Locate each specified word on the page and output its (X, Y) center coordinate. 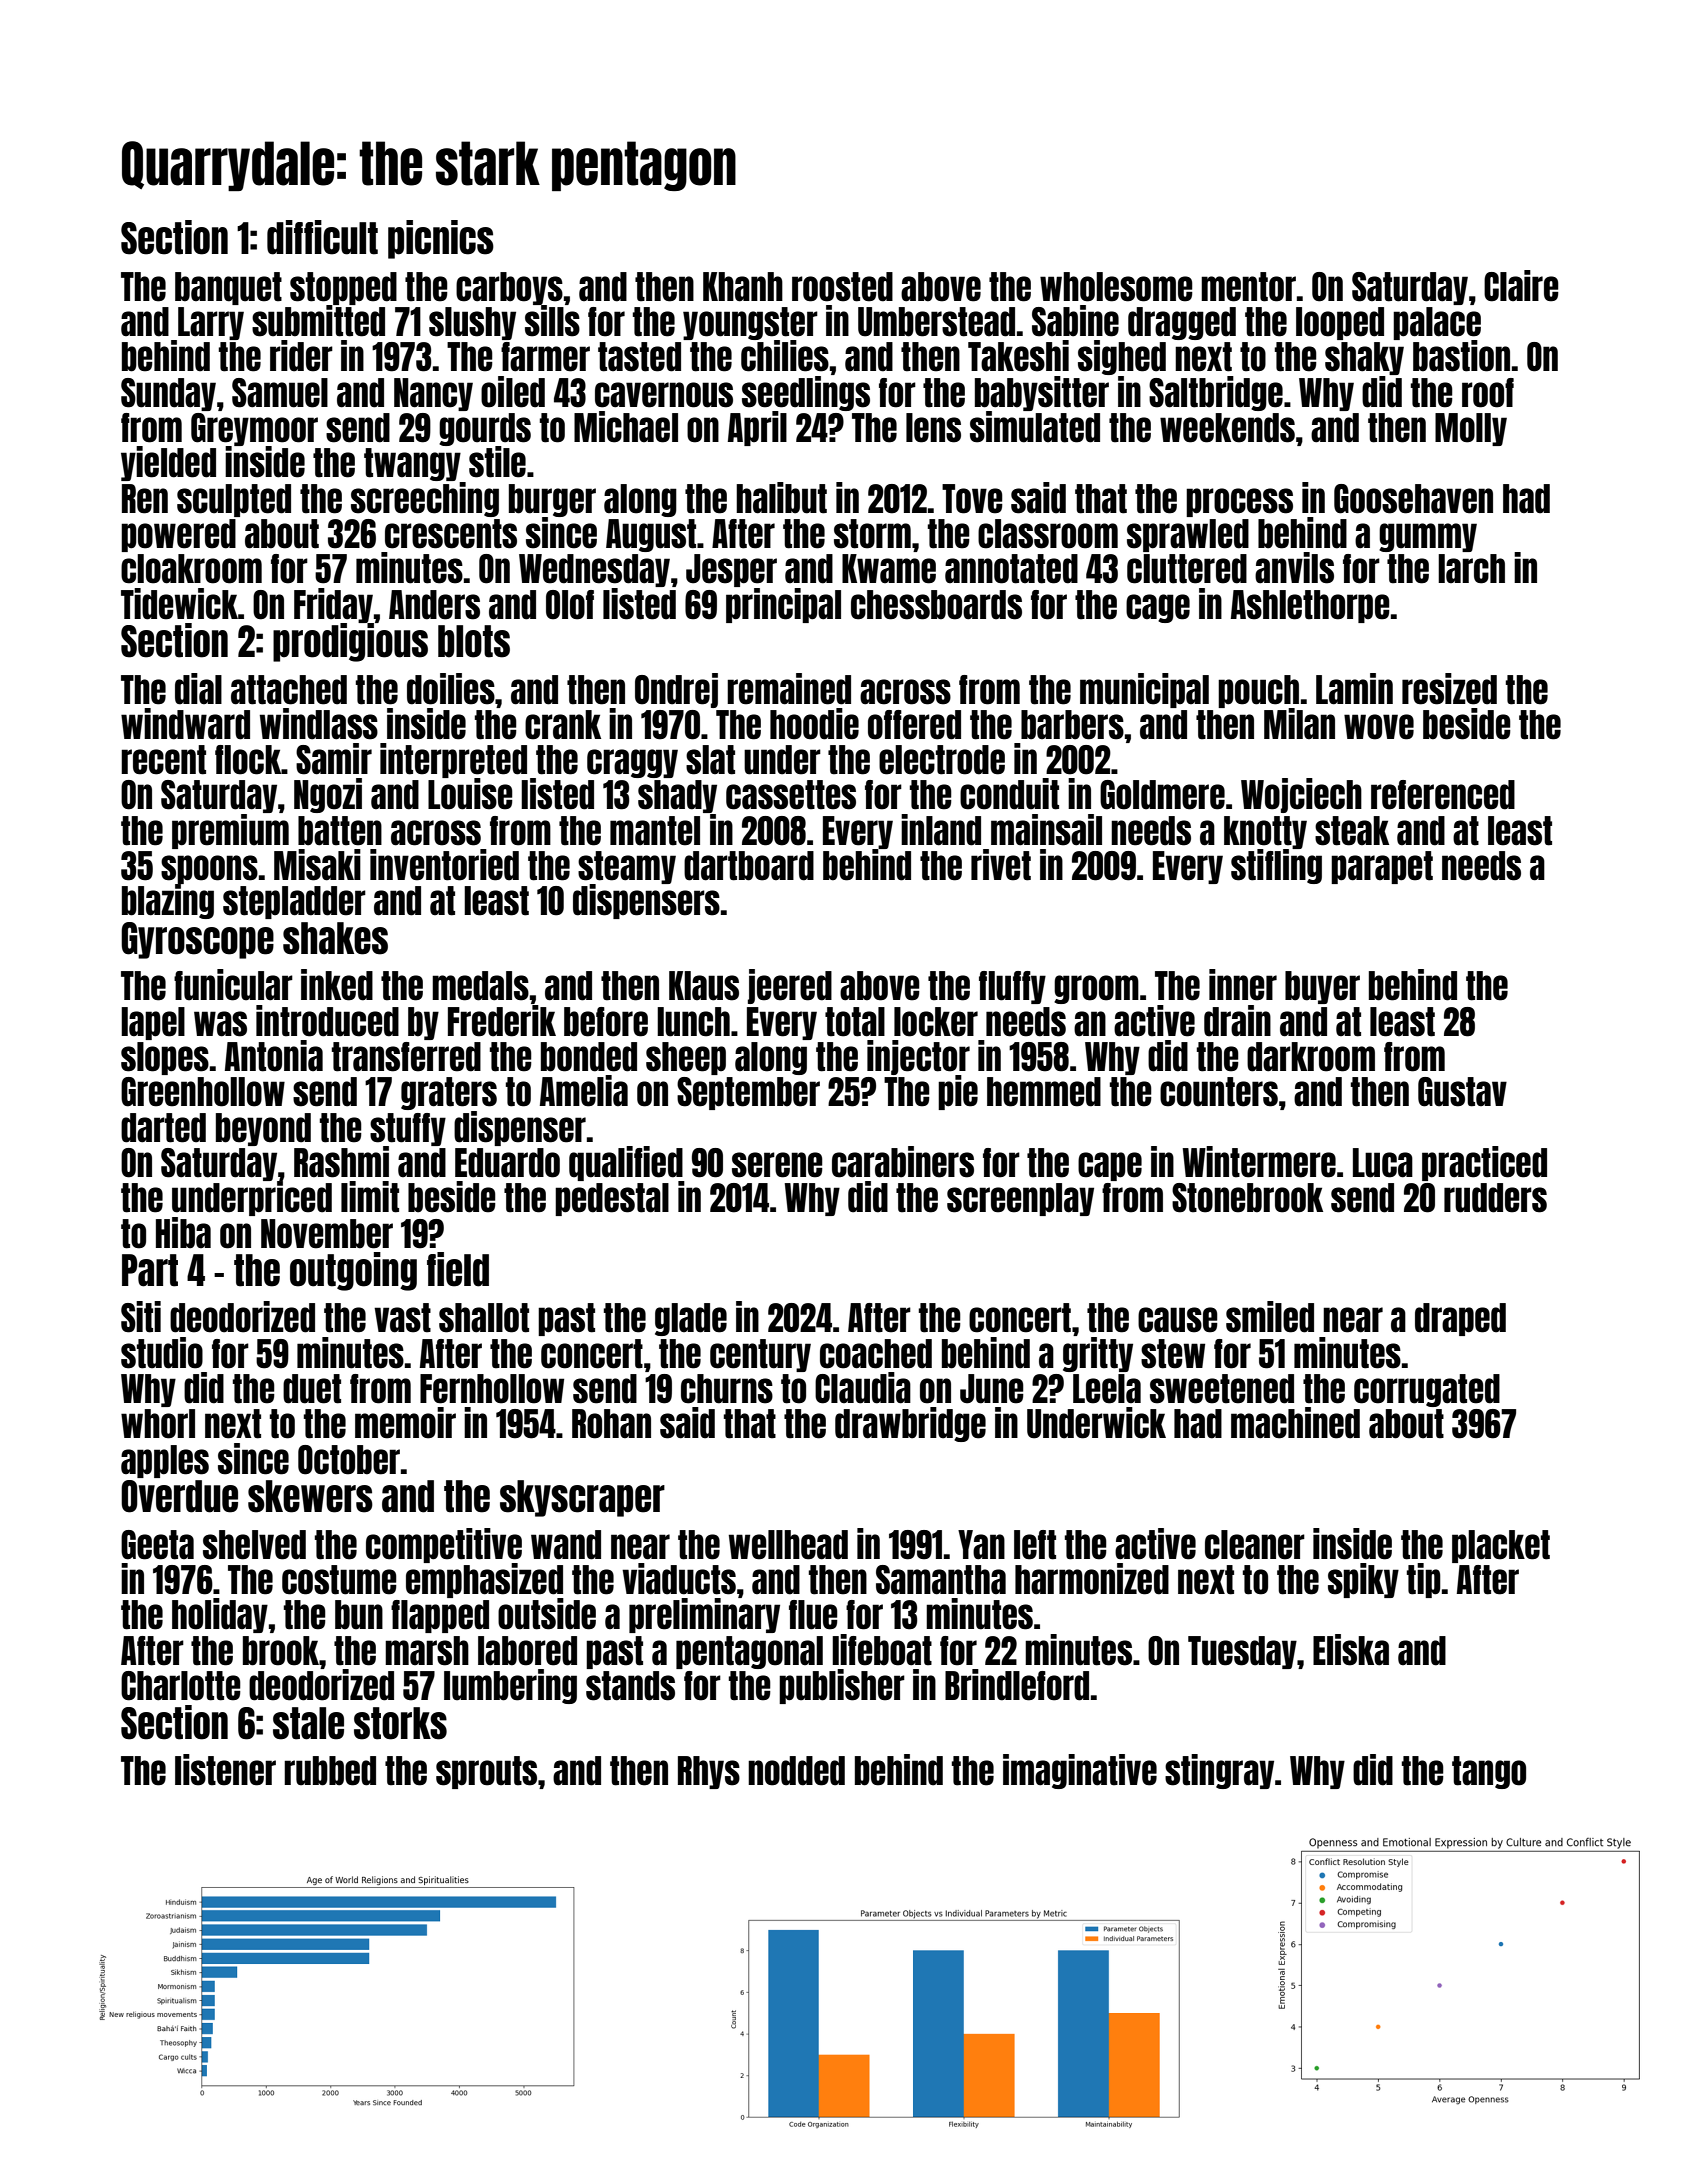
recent (163, 760)
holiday (220, 1615)
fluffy (1012, 987)
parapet (1382, 867)
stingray (1219, 1771)
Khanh (743, 287)
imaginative (1080, 1771)
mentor (1248, 287)
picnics (441, 239)
